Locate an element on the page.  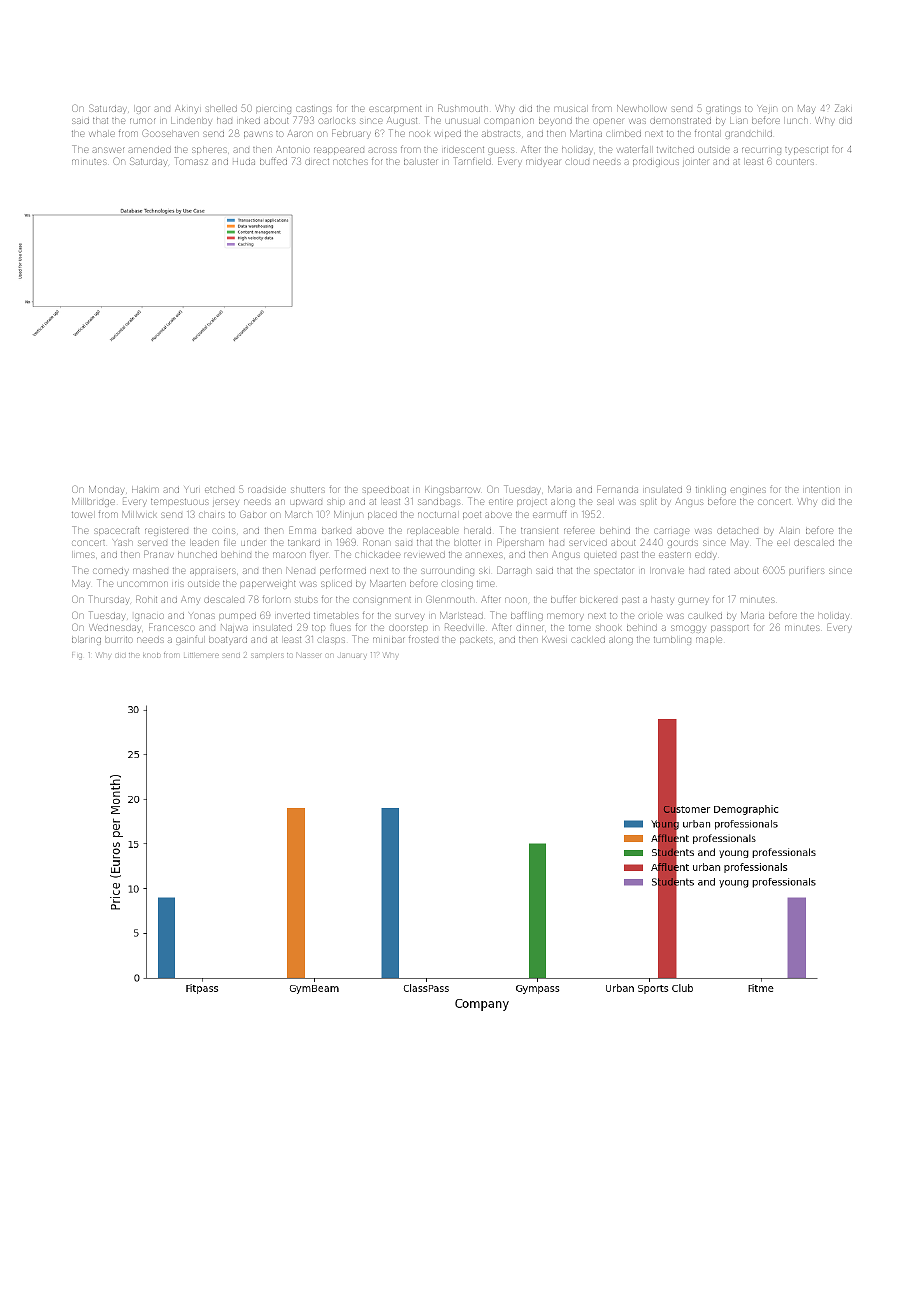
tumbling is located at coordinates (672, 641).
